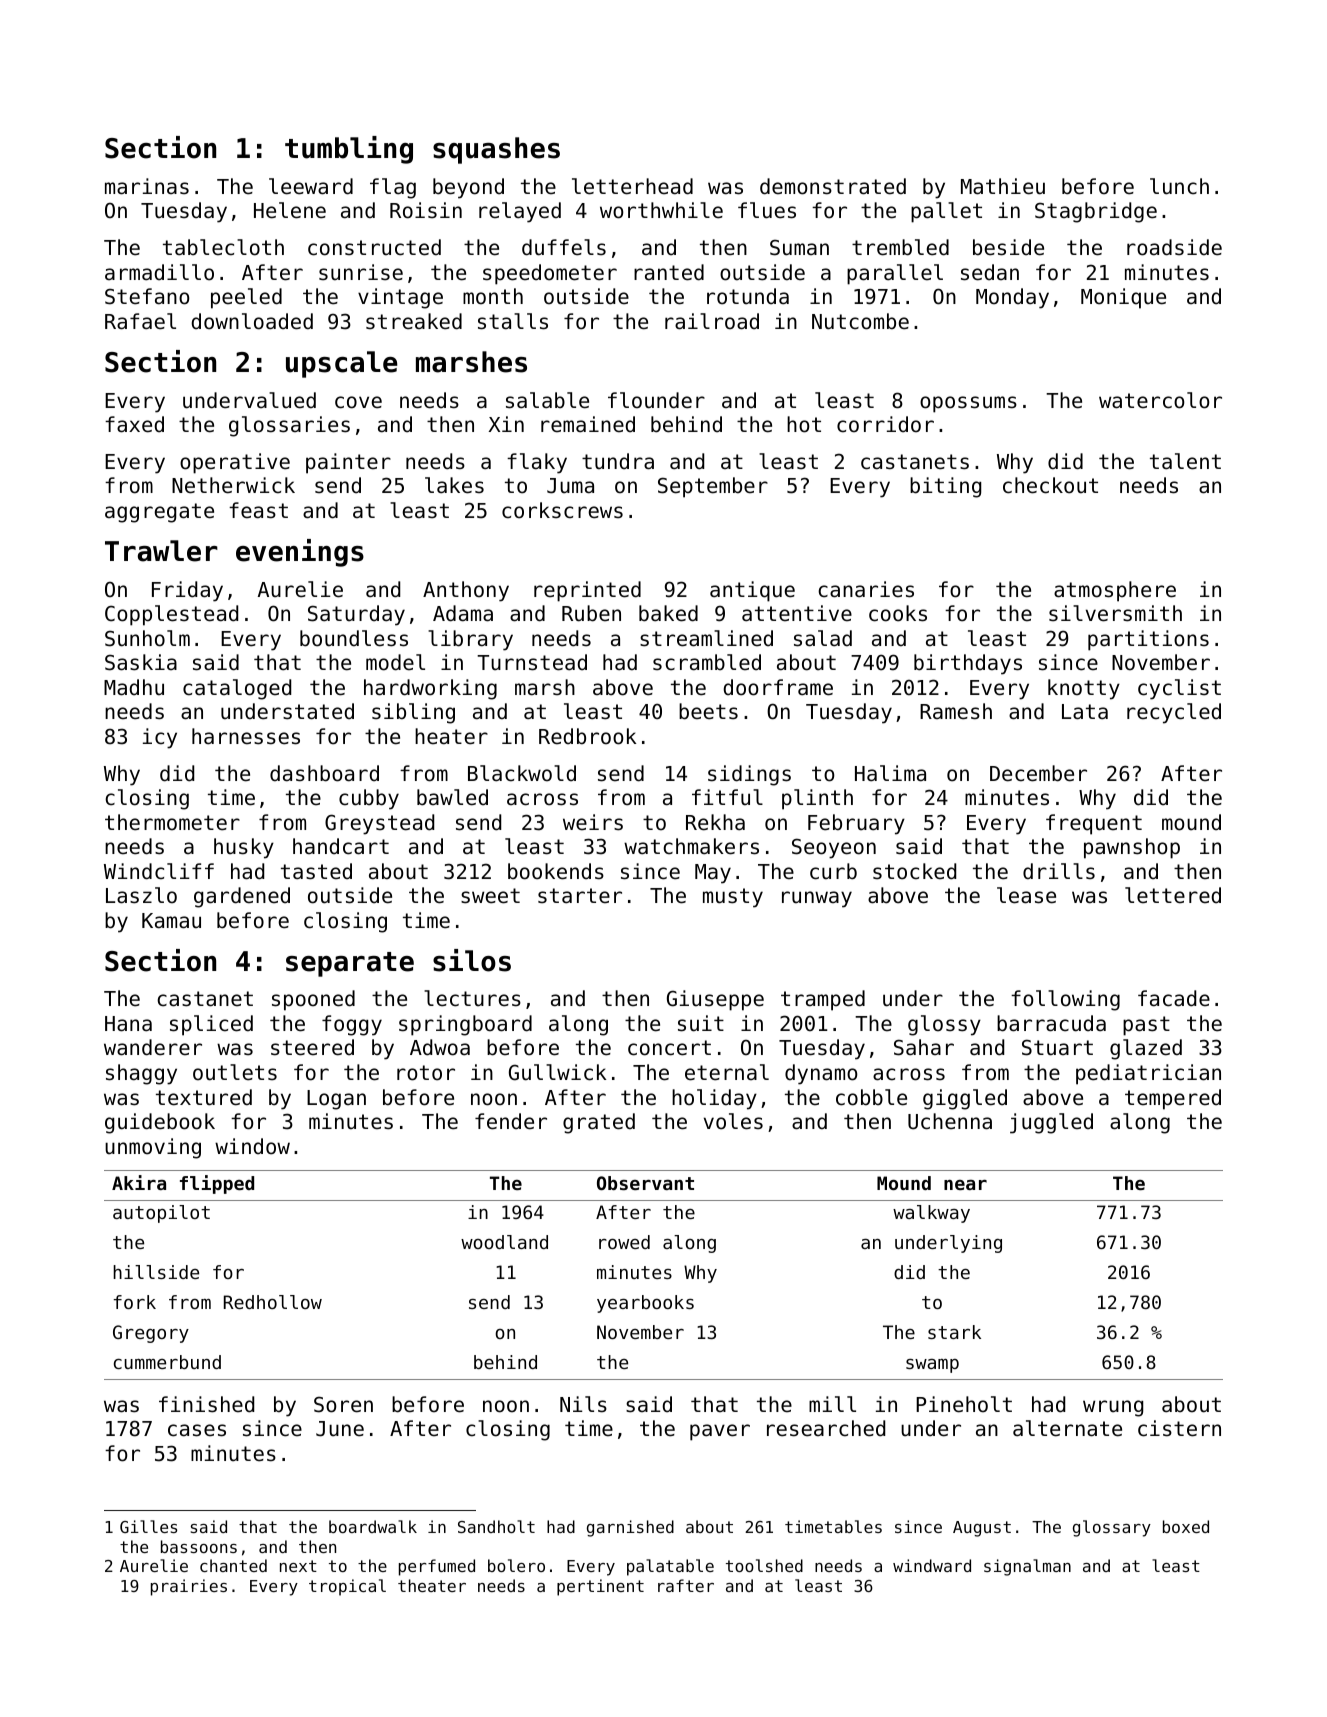  What do you see at coordinates (1179, 186) in the image?
I see `lunch` at bounding box center [1179, 186].
